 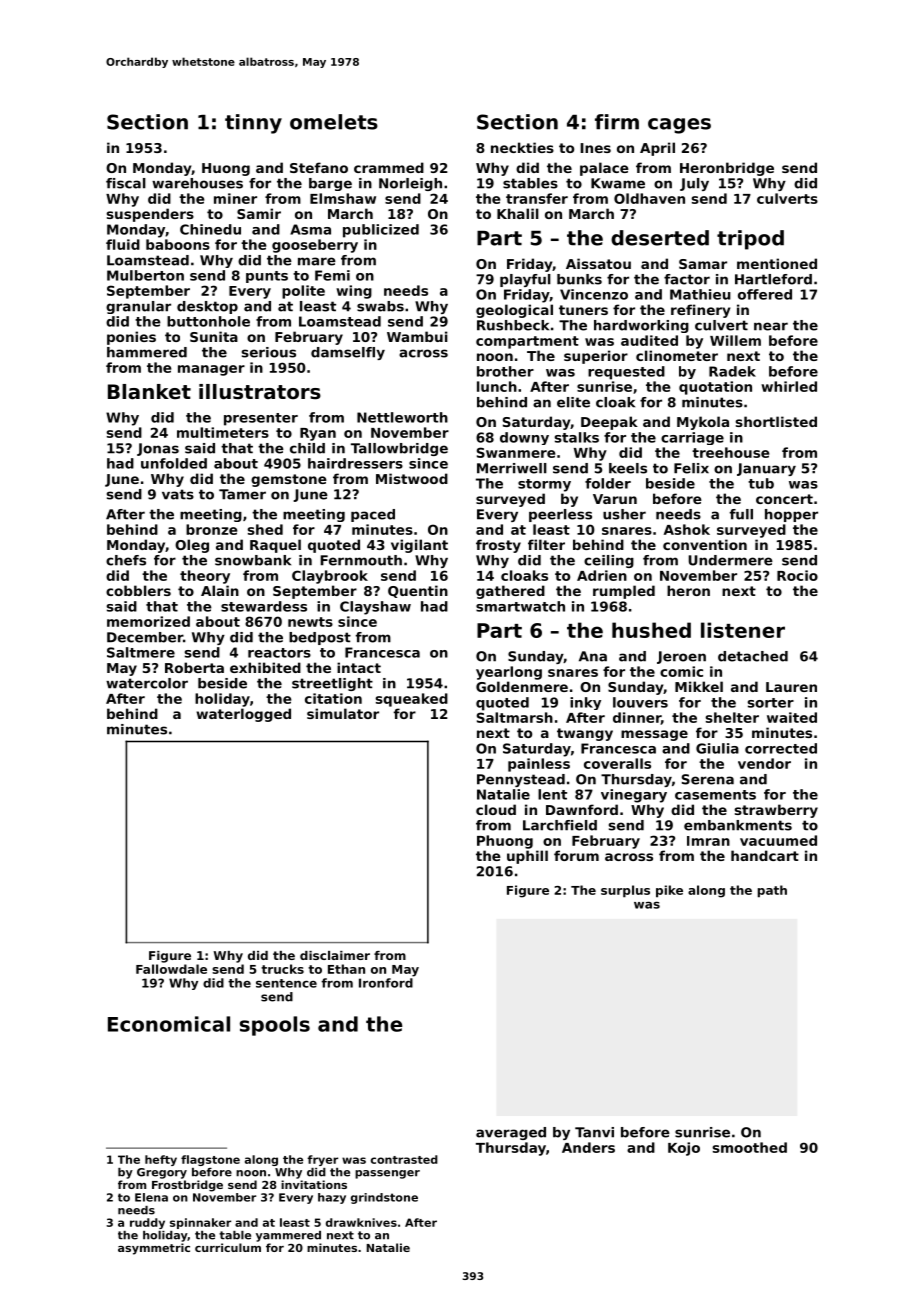 I want to click on asymmetric, so click(x=154, y=1249).
